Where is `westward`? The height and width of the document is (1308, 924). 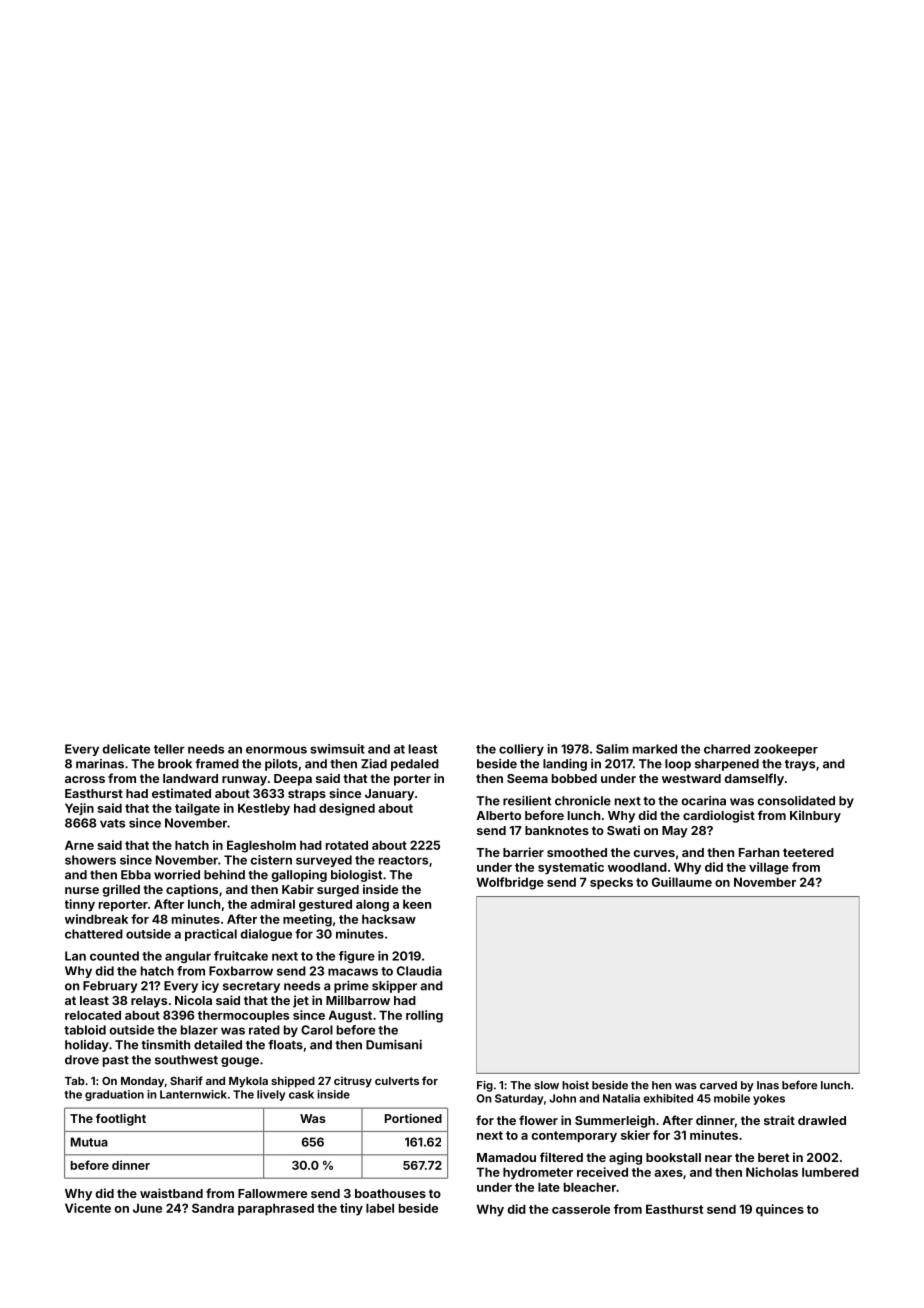 westward is located at coordinates (691, 778).
